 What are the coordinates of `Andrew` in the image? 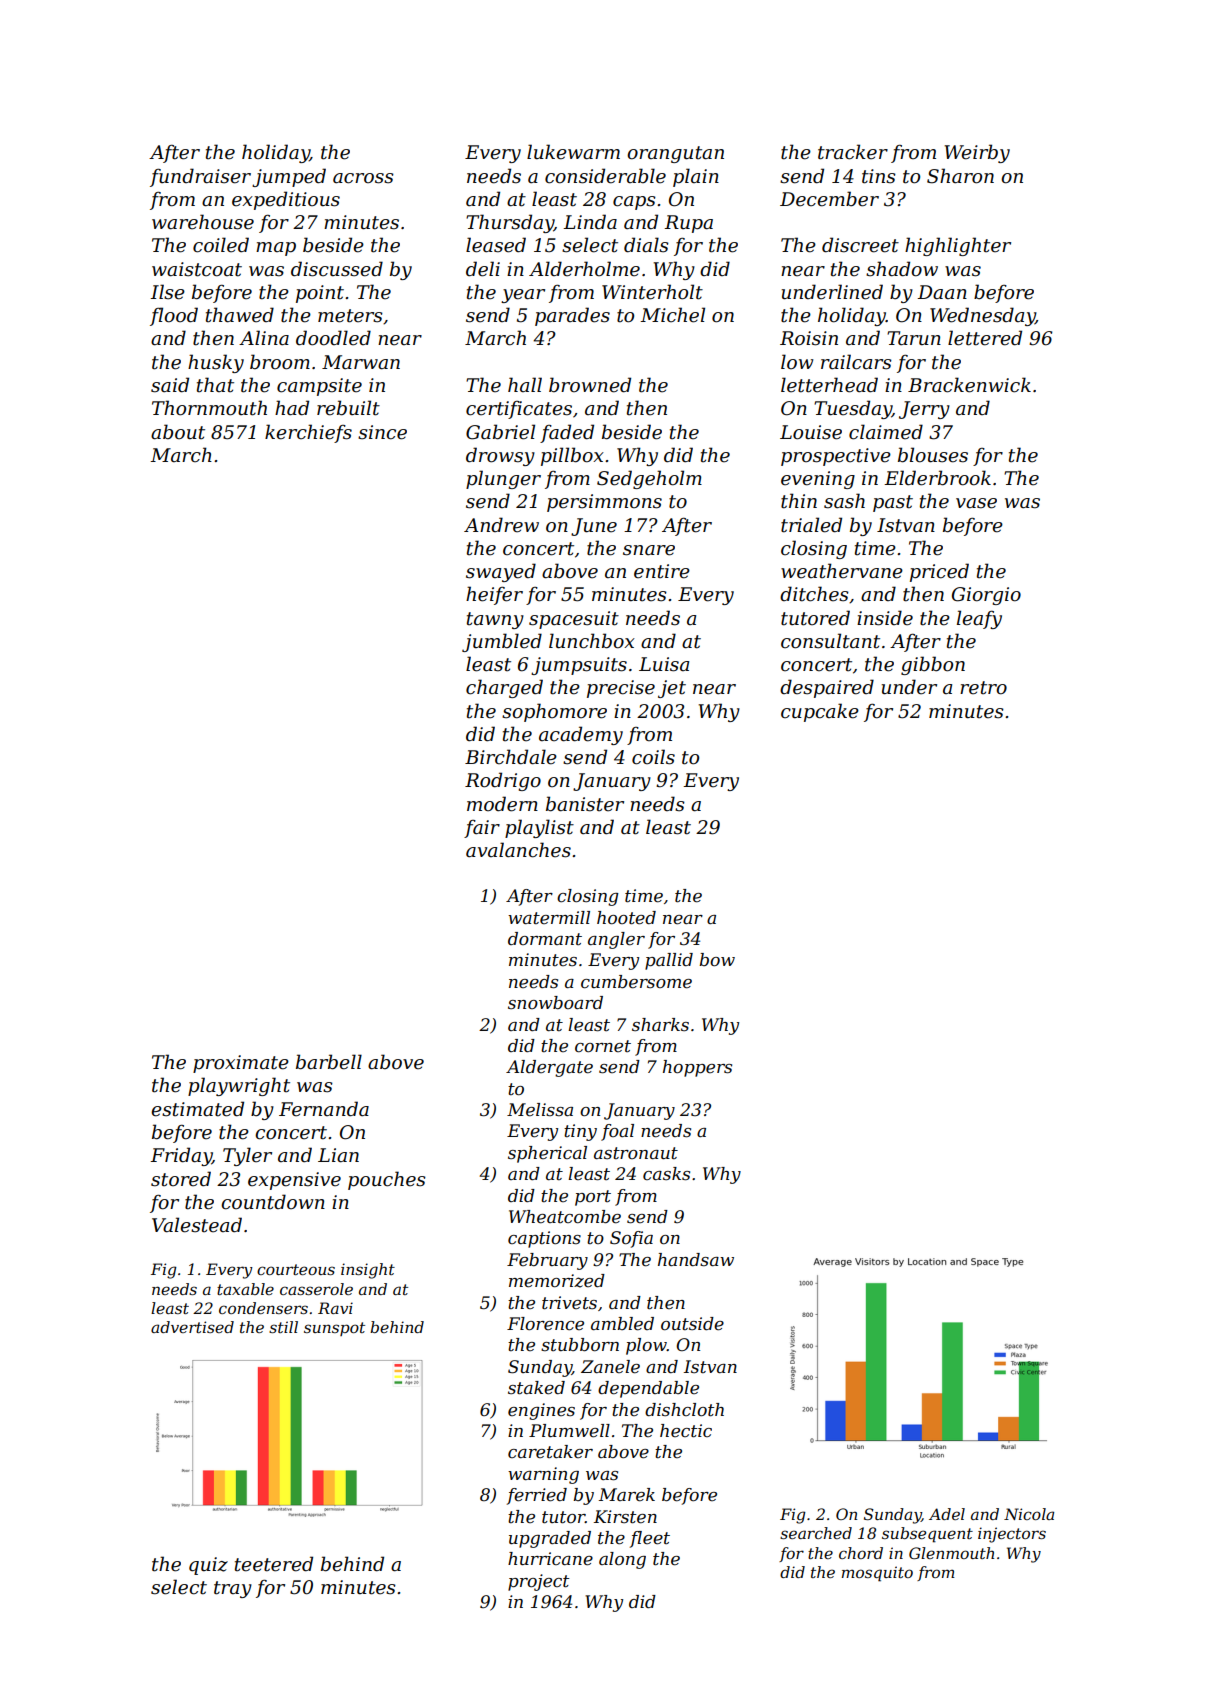 It's located at (501, 525).
